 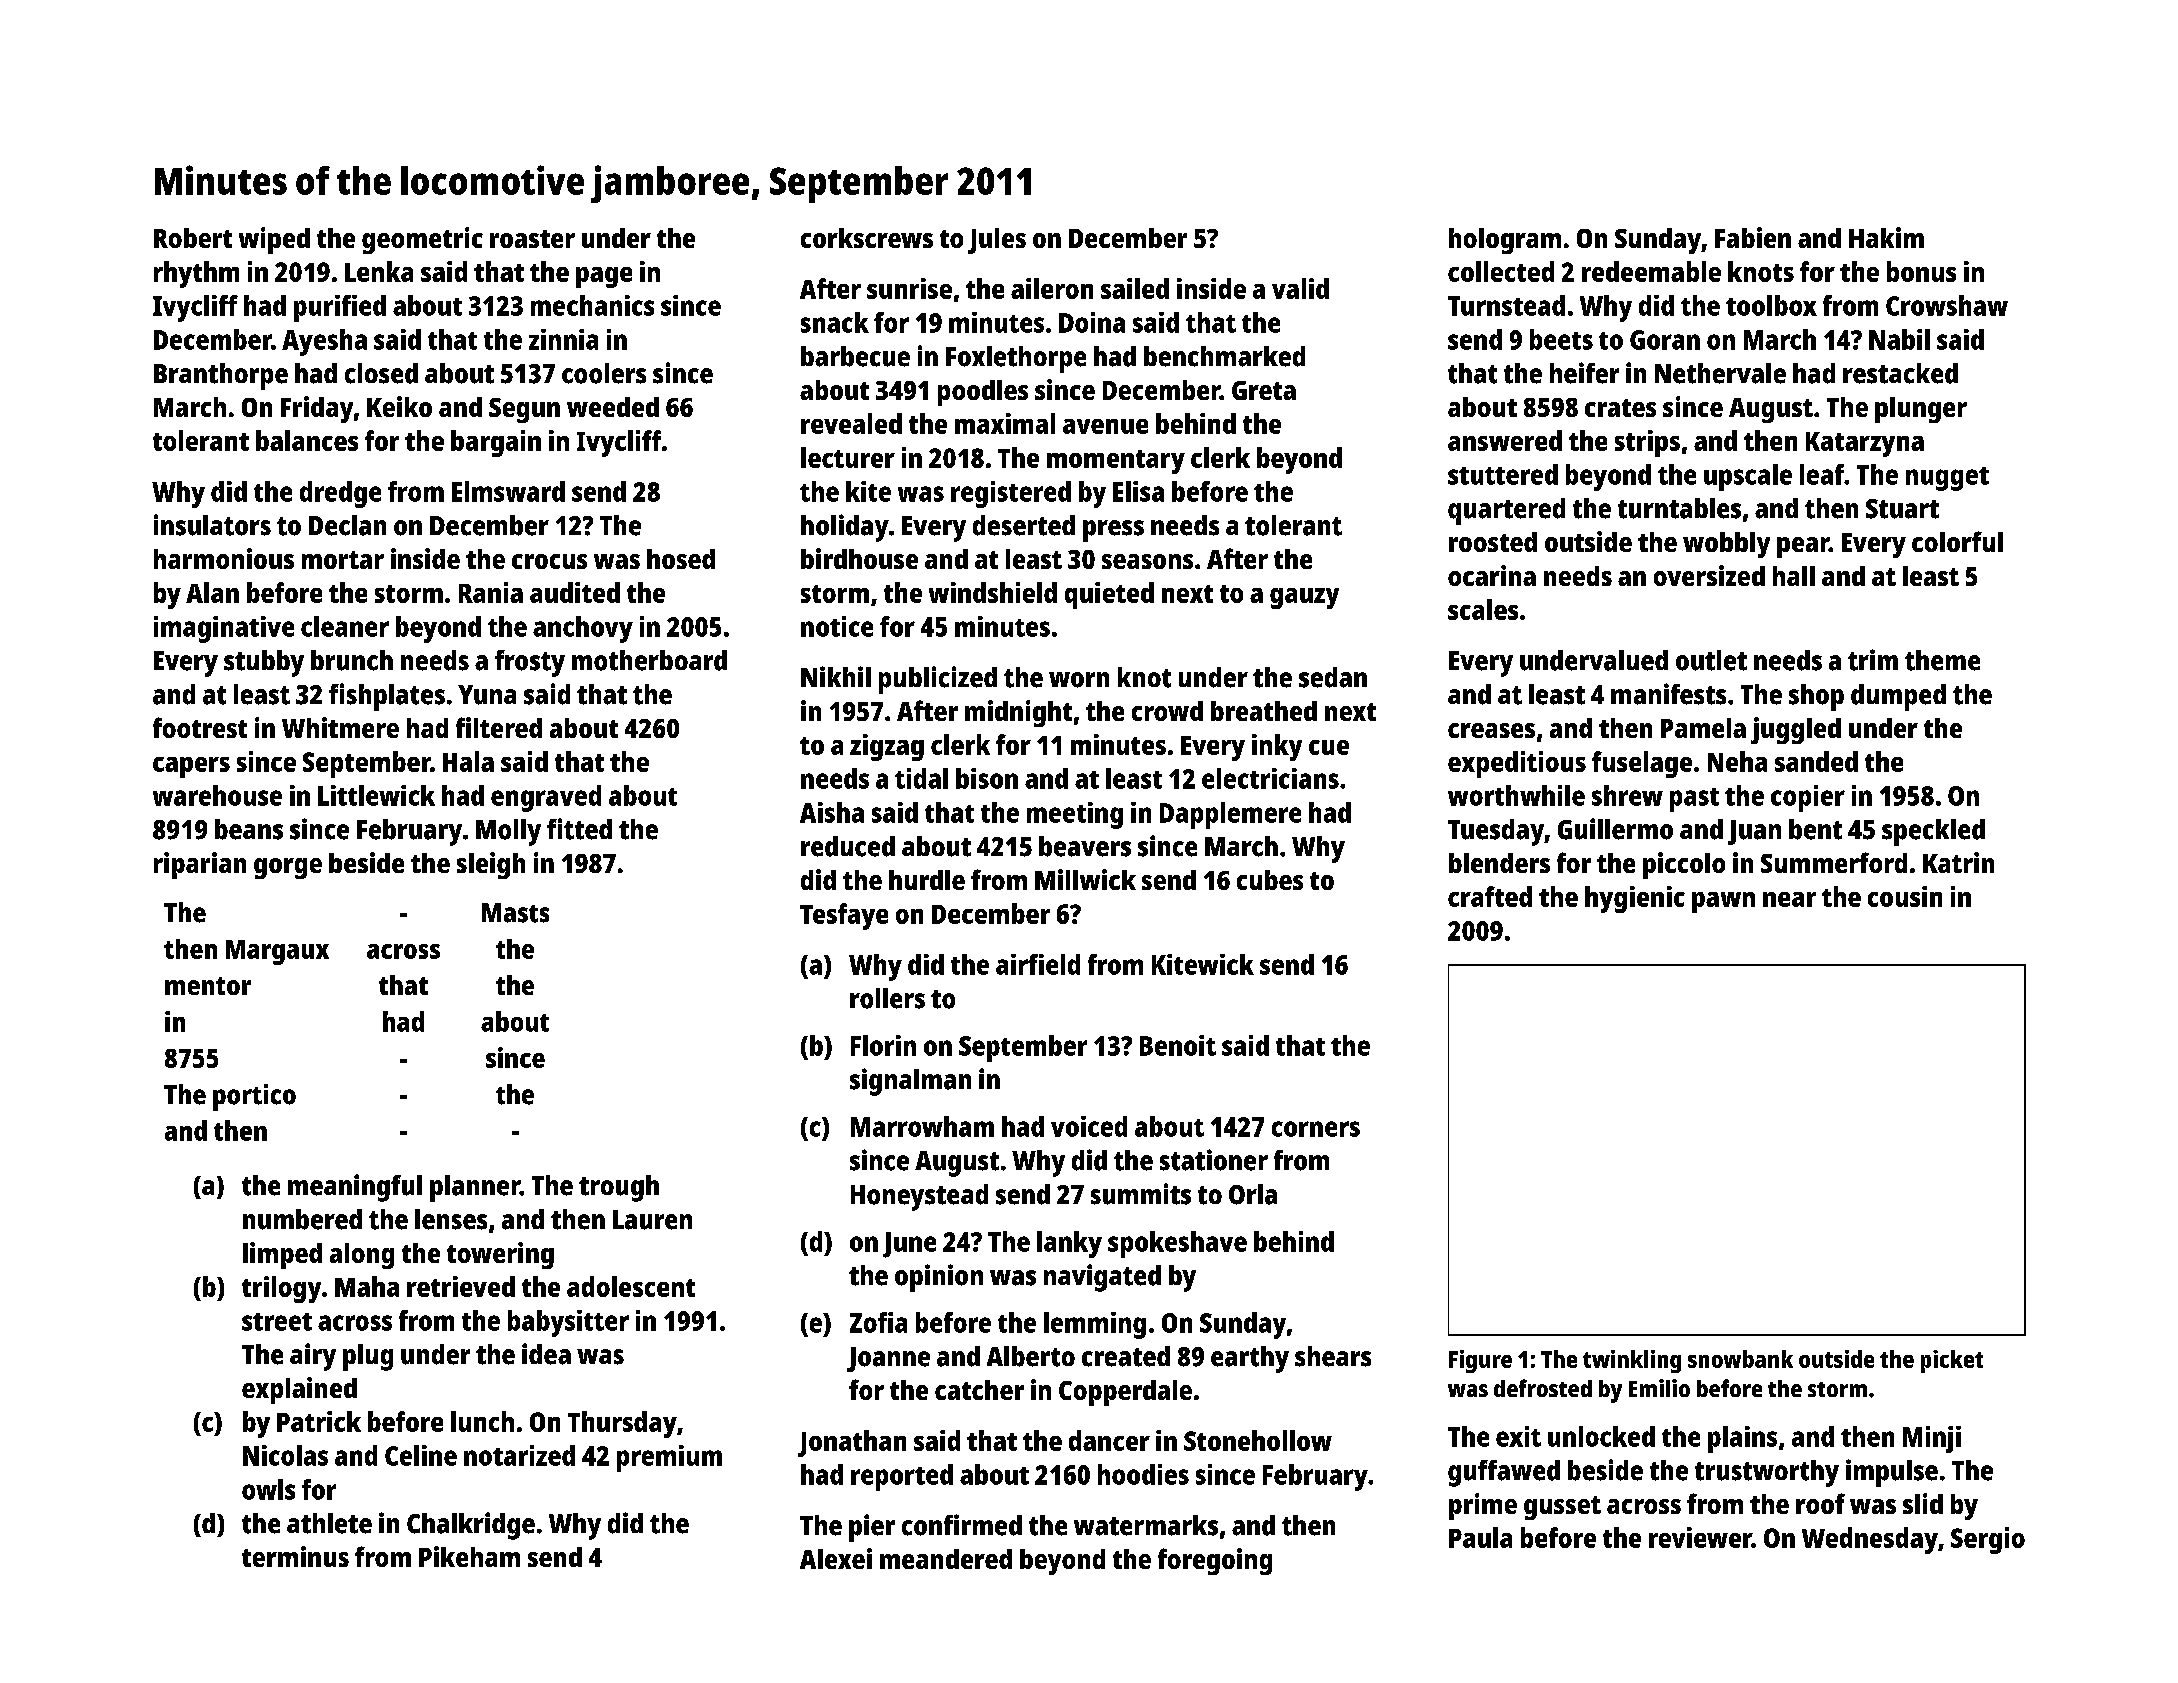 What do you see at coordinates (1215, 1561) in the screenshot?
I see `foregoing` at bounding box center [1215, 1561].
